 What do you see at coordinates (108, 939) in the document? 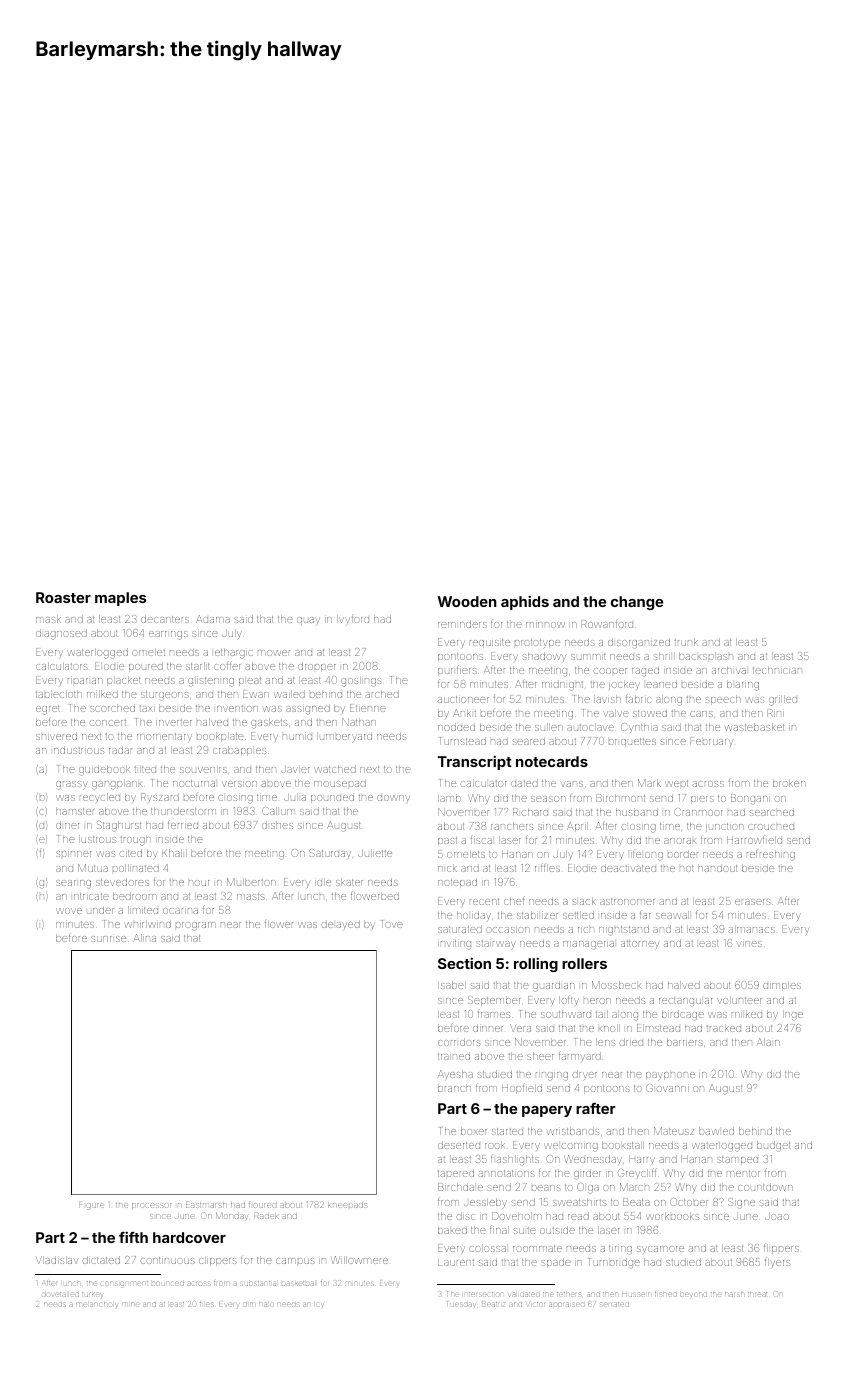
I see `sunrise` at bounding box center [108, 939].
